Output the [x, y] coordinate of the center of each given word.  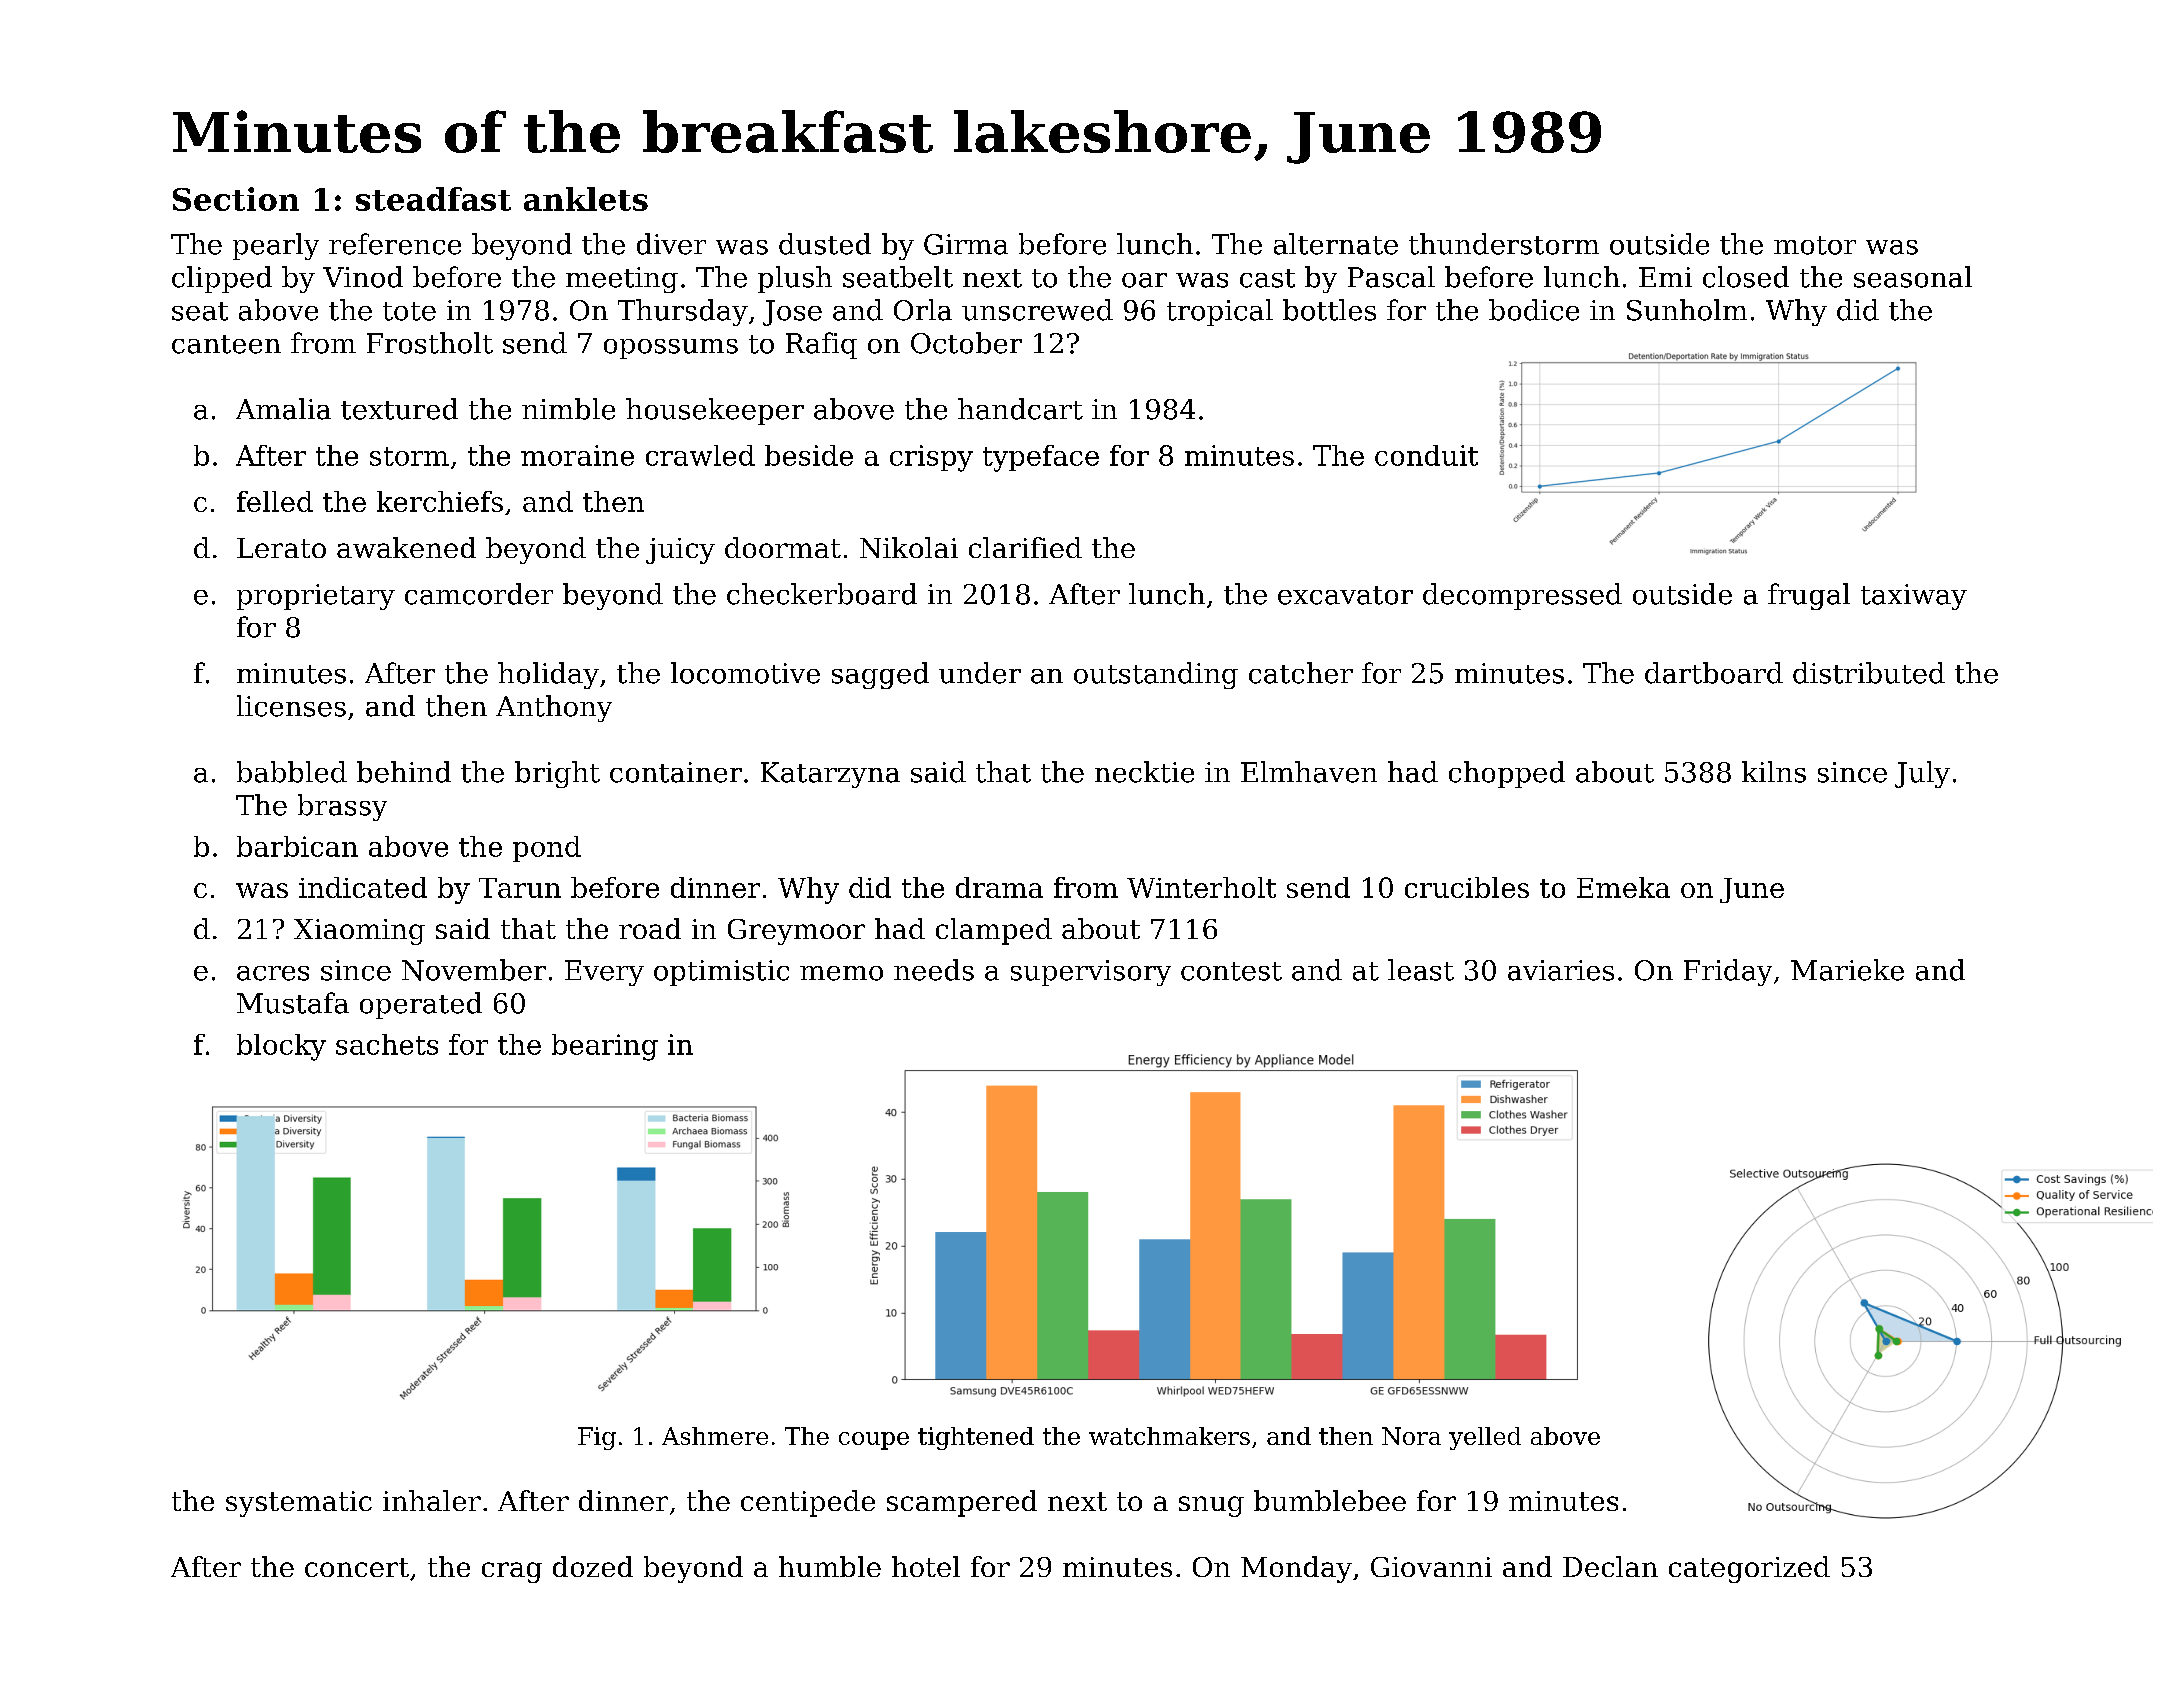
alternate [1336, 244]
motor [1815, 245]
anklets [586, 199]
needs [934, 970]
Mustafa [293, 1003]
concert [357, 1567]
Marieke [1847, 970]
